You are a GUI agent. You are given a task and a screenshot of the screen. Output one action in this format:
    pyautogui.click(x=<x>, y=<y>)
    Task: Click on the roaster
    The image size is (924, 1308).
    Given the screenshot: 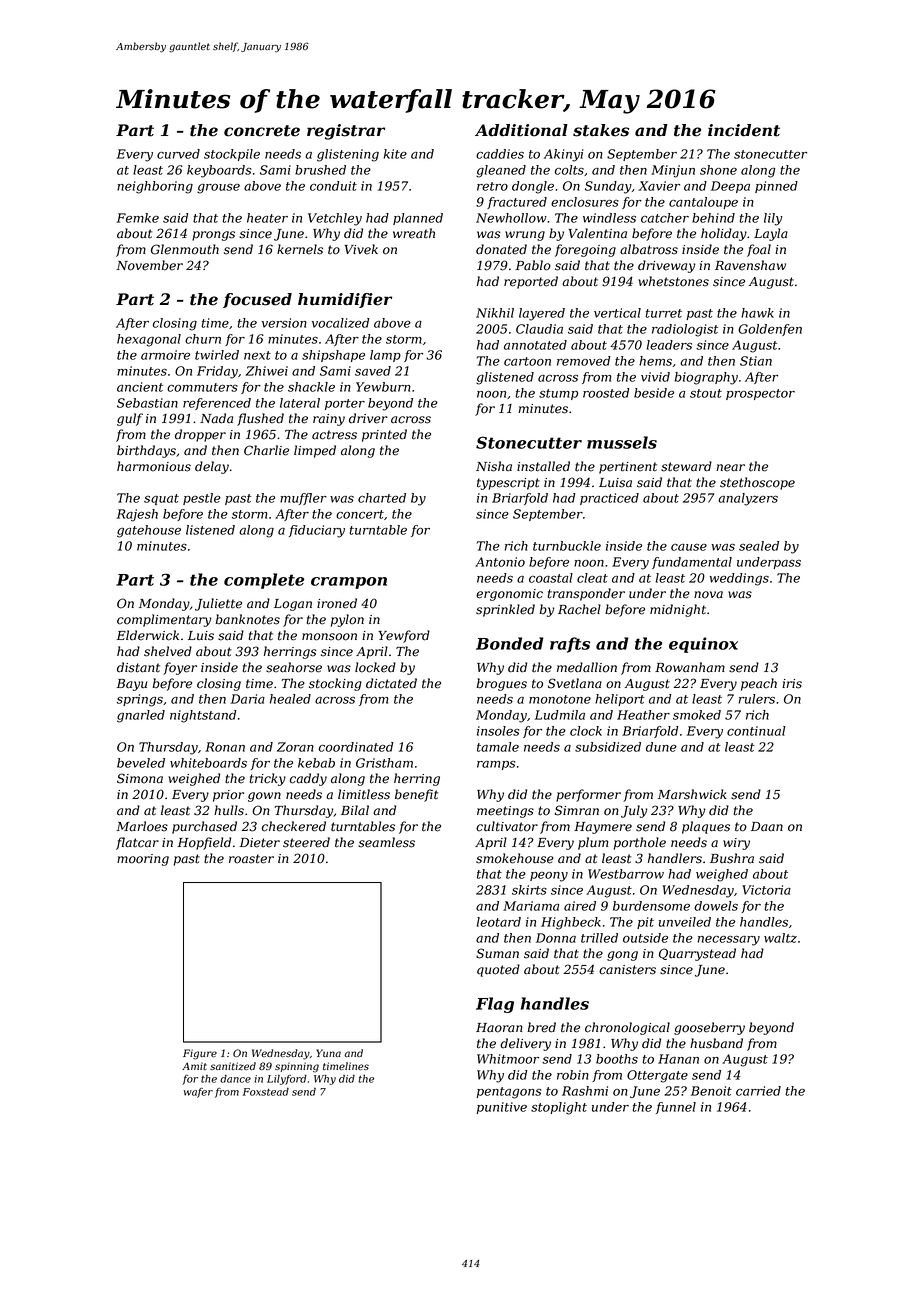 What is the action you would take?
    pyautogui.click(x=251, y=859)
